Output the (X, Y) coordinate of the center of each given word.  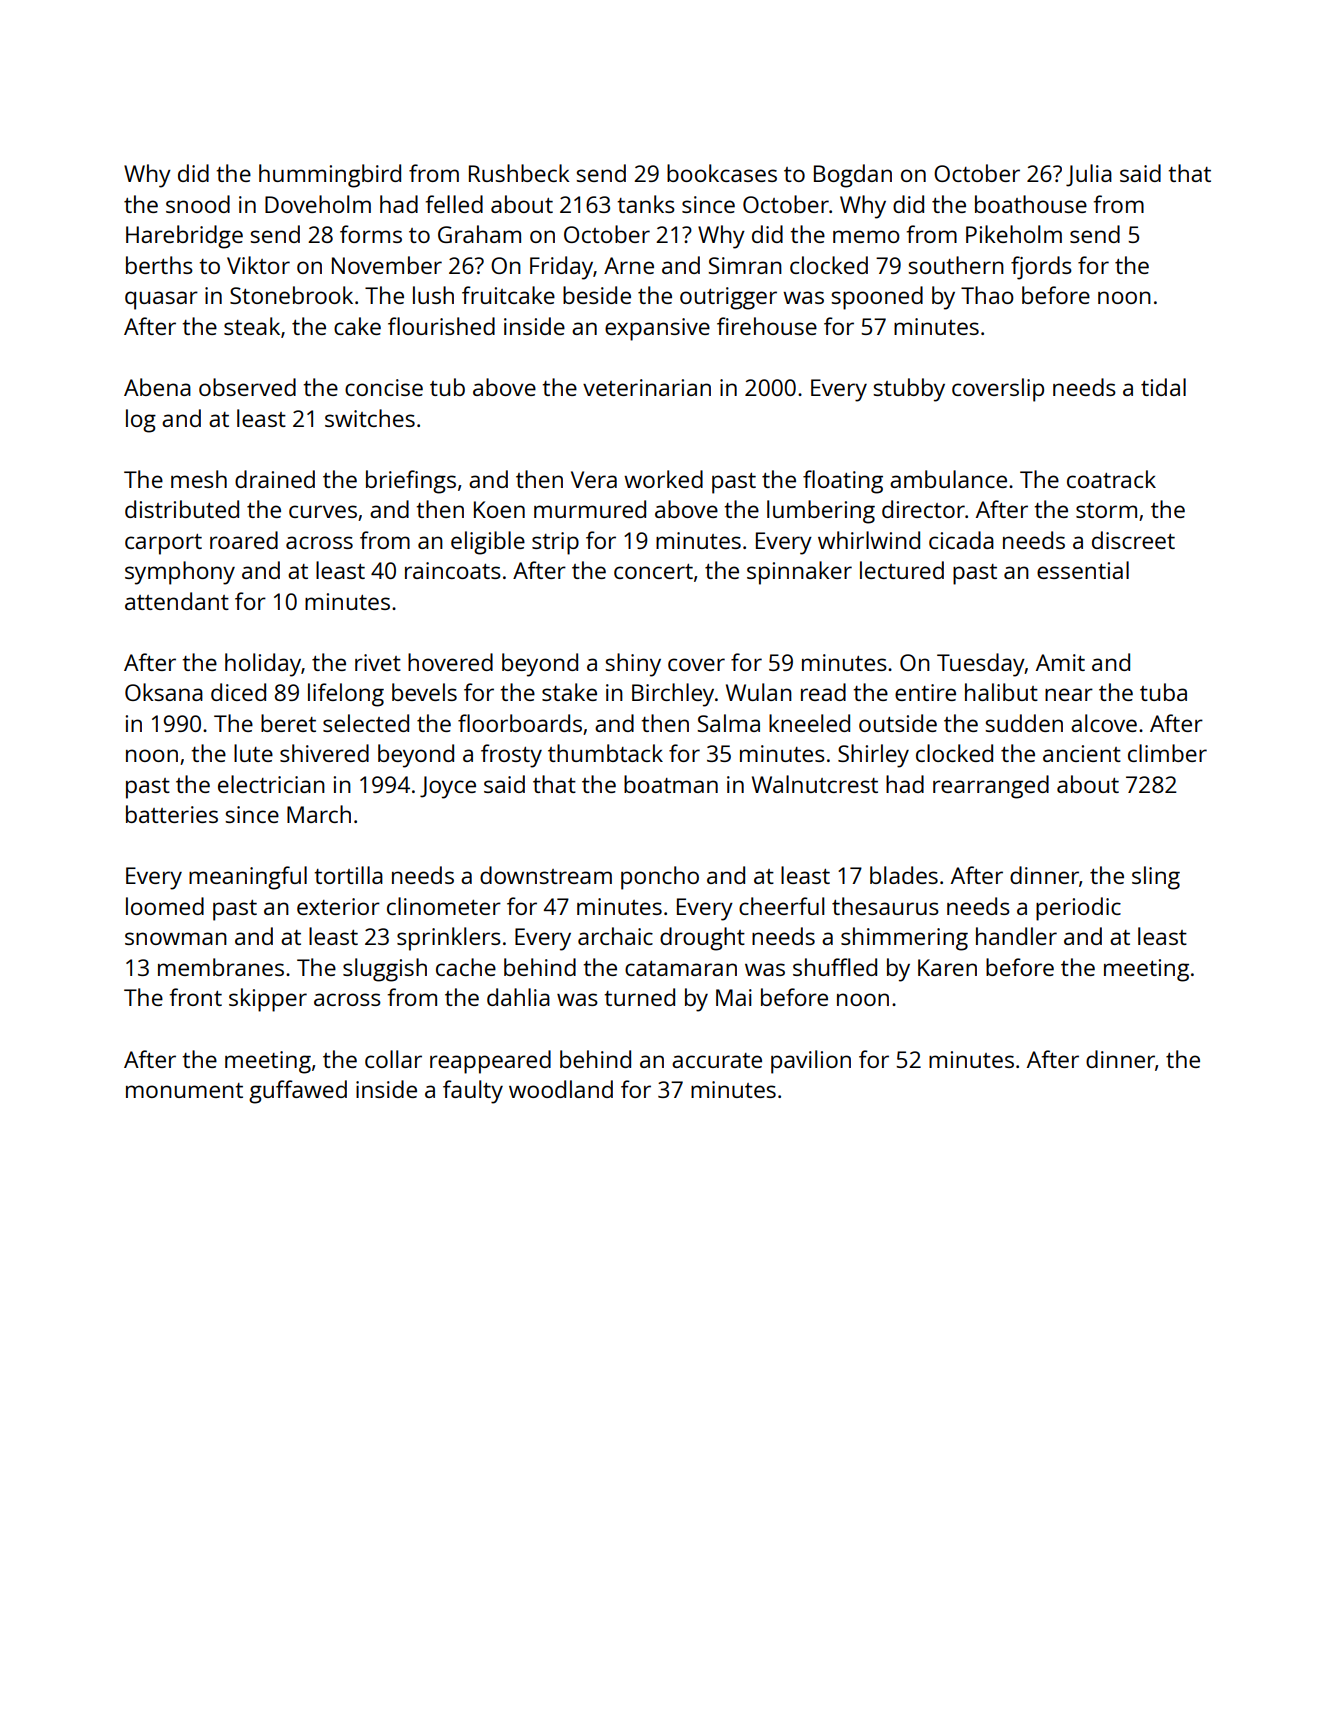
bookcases (722, 173)
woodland (561, 1089)
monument (184, 1090)
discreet (1133, 540)
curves (323, 511)
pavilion (811, 1062)
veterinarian (647, 387)
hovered (450, 662)
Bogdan (853, 176)
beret (288, 723)
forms (371, 234)
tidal (1163, 387)
